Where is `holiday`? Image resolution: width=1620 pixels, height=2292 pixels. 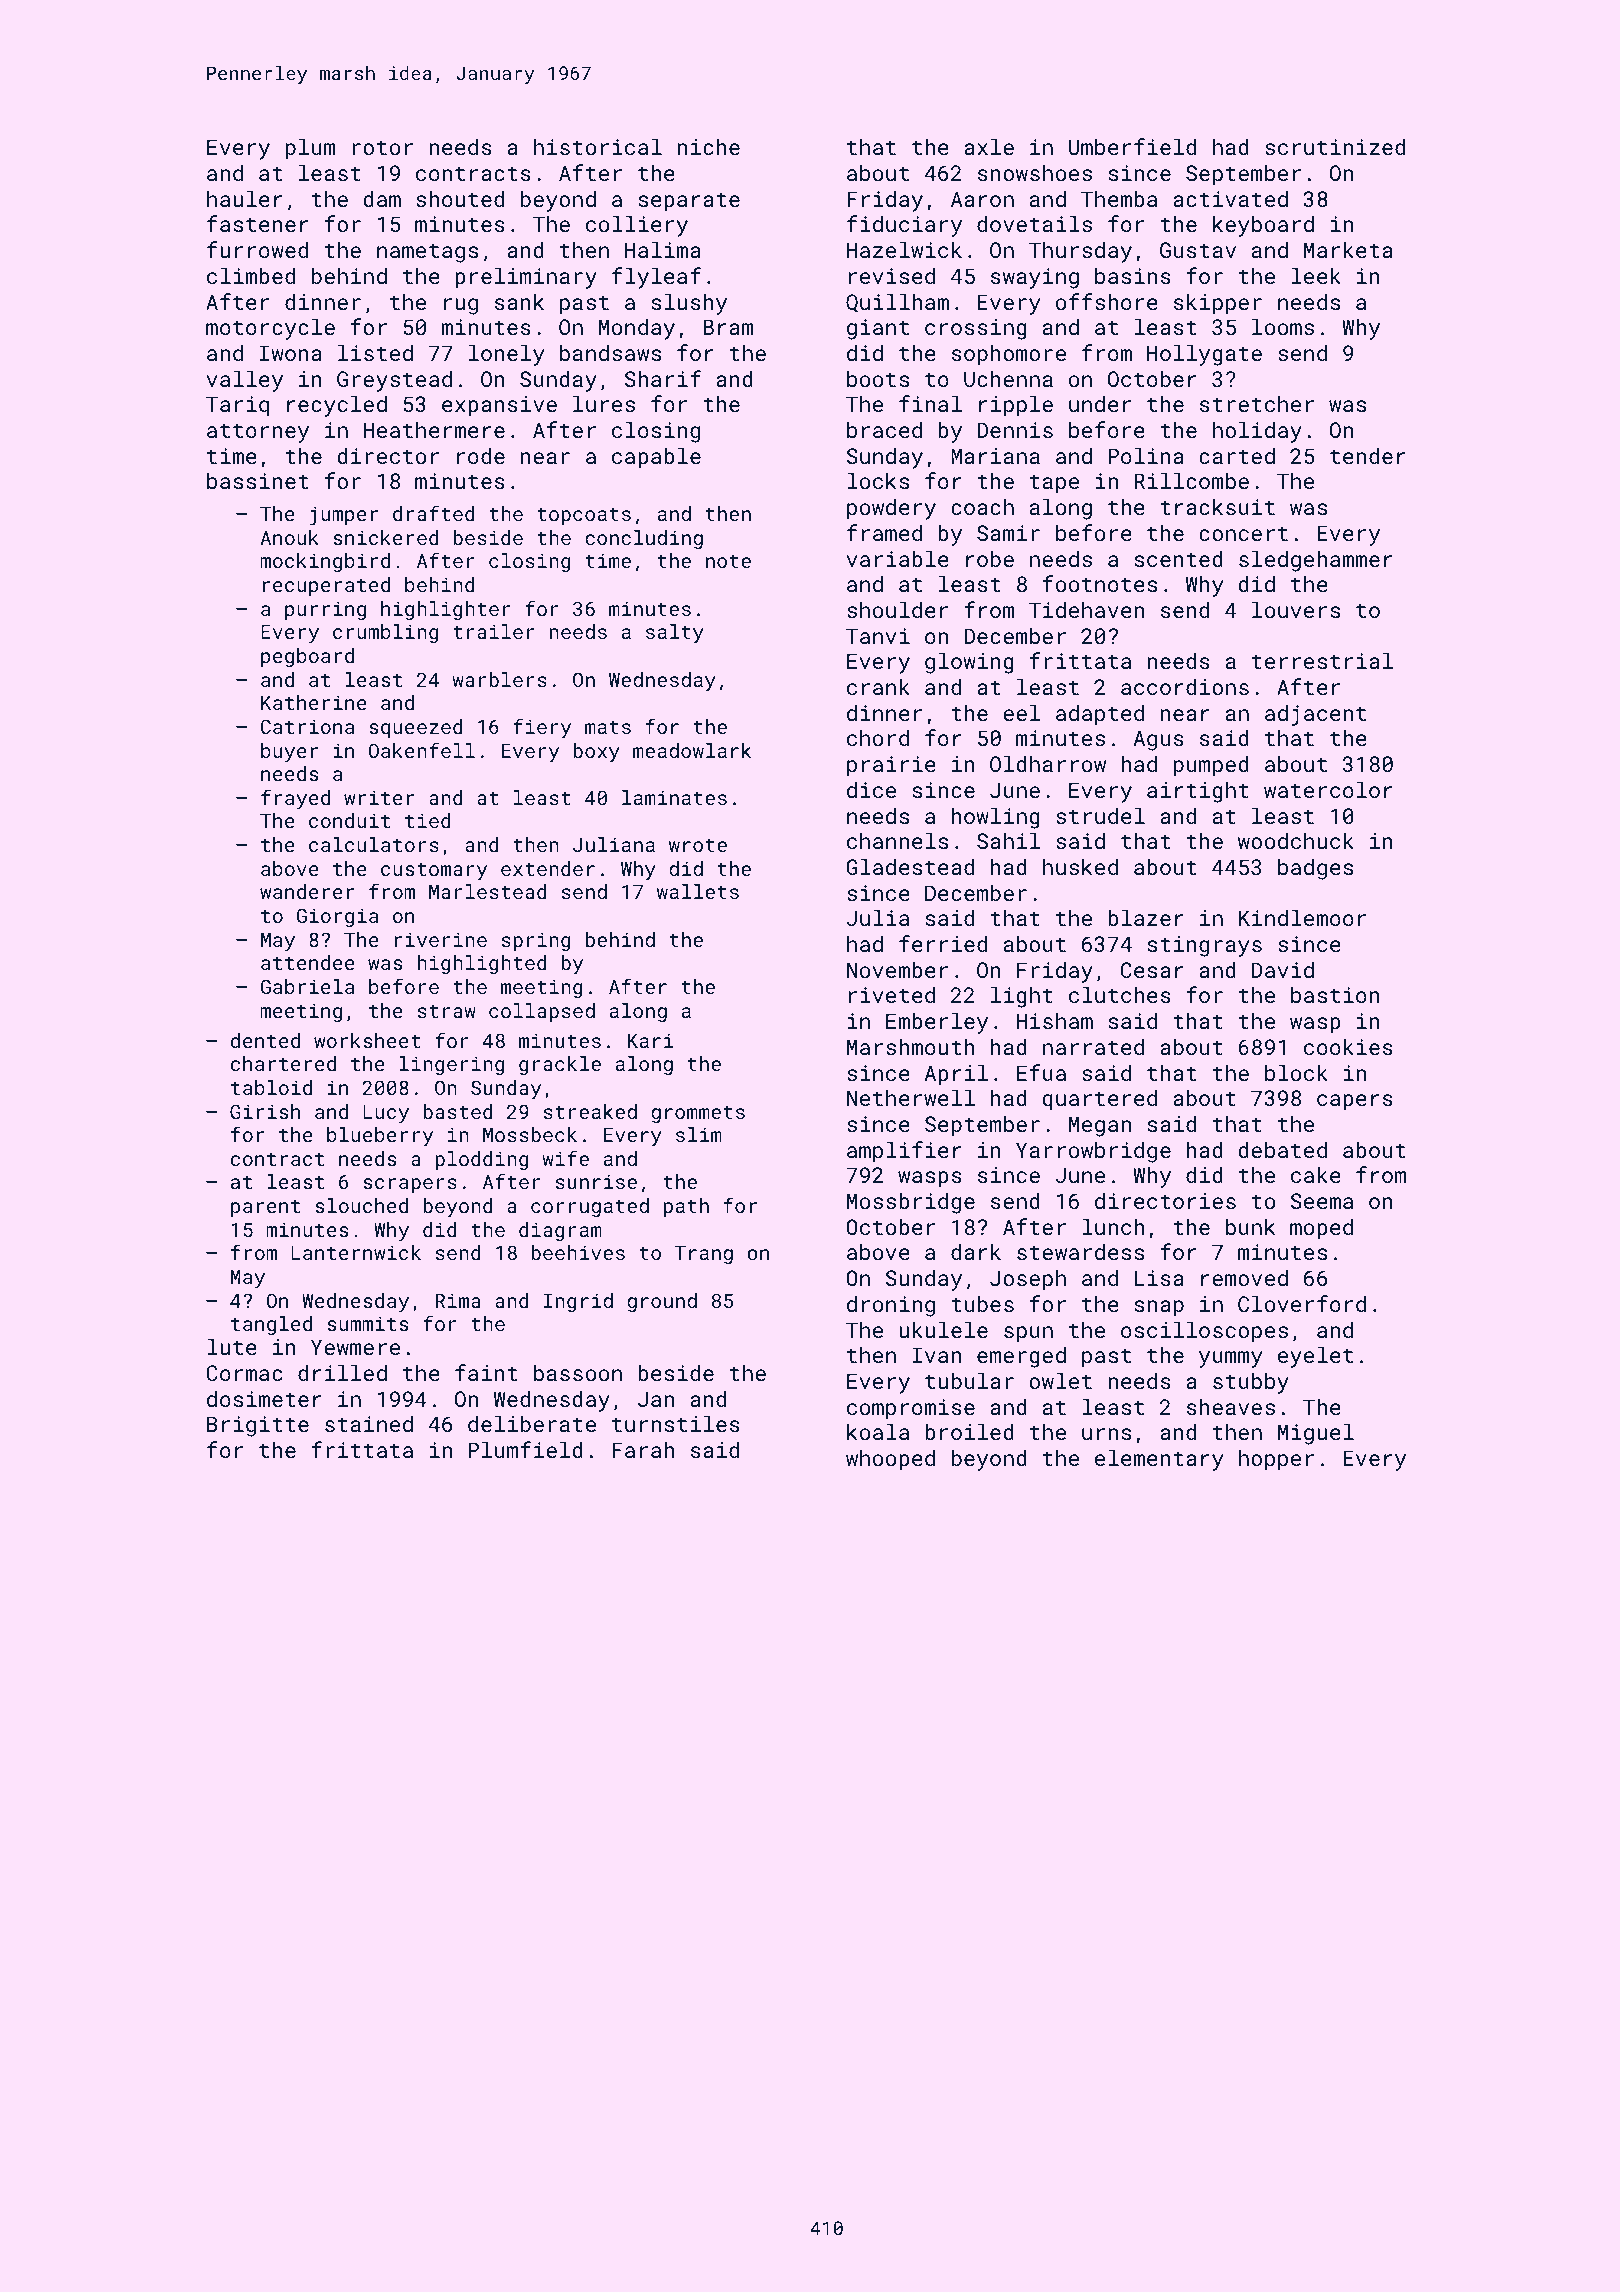 holiday is located at coordinates (1257, 432).
